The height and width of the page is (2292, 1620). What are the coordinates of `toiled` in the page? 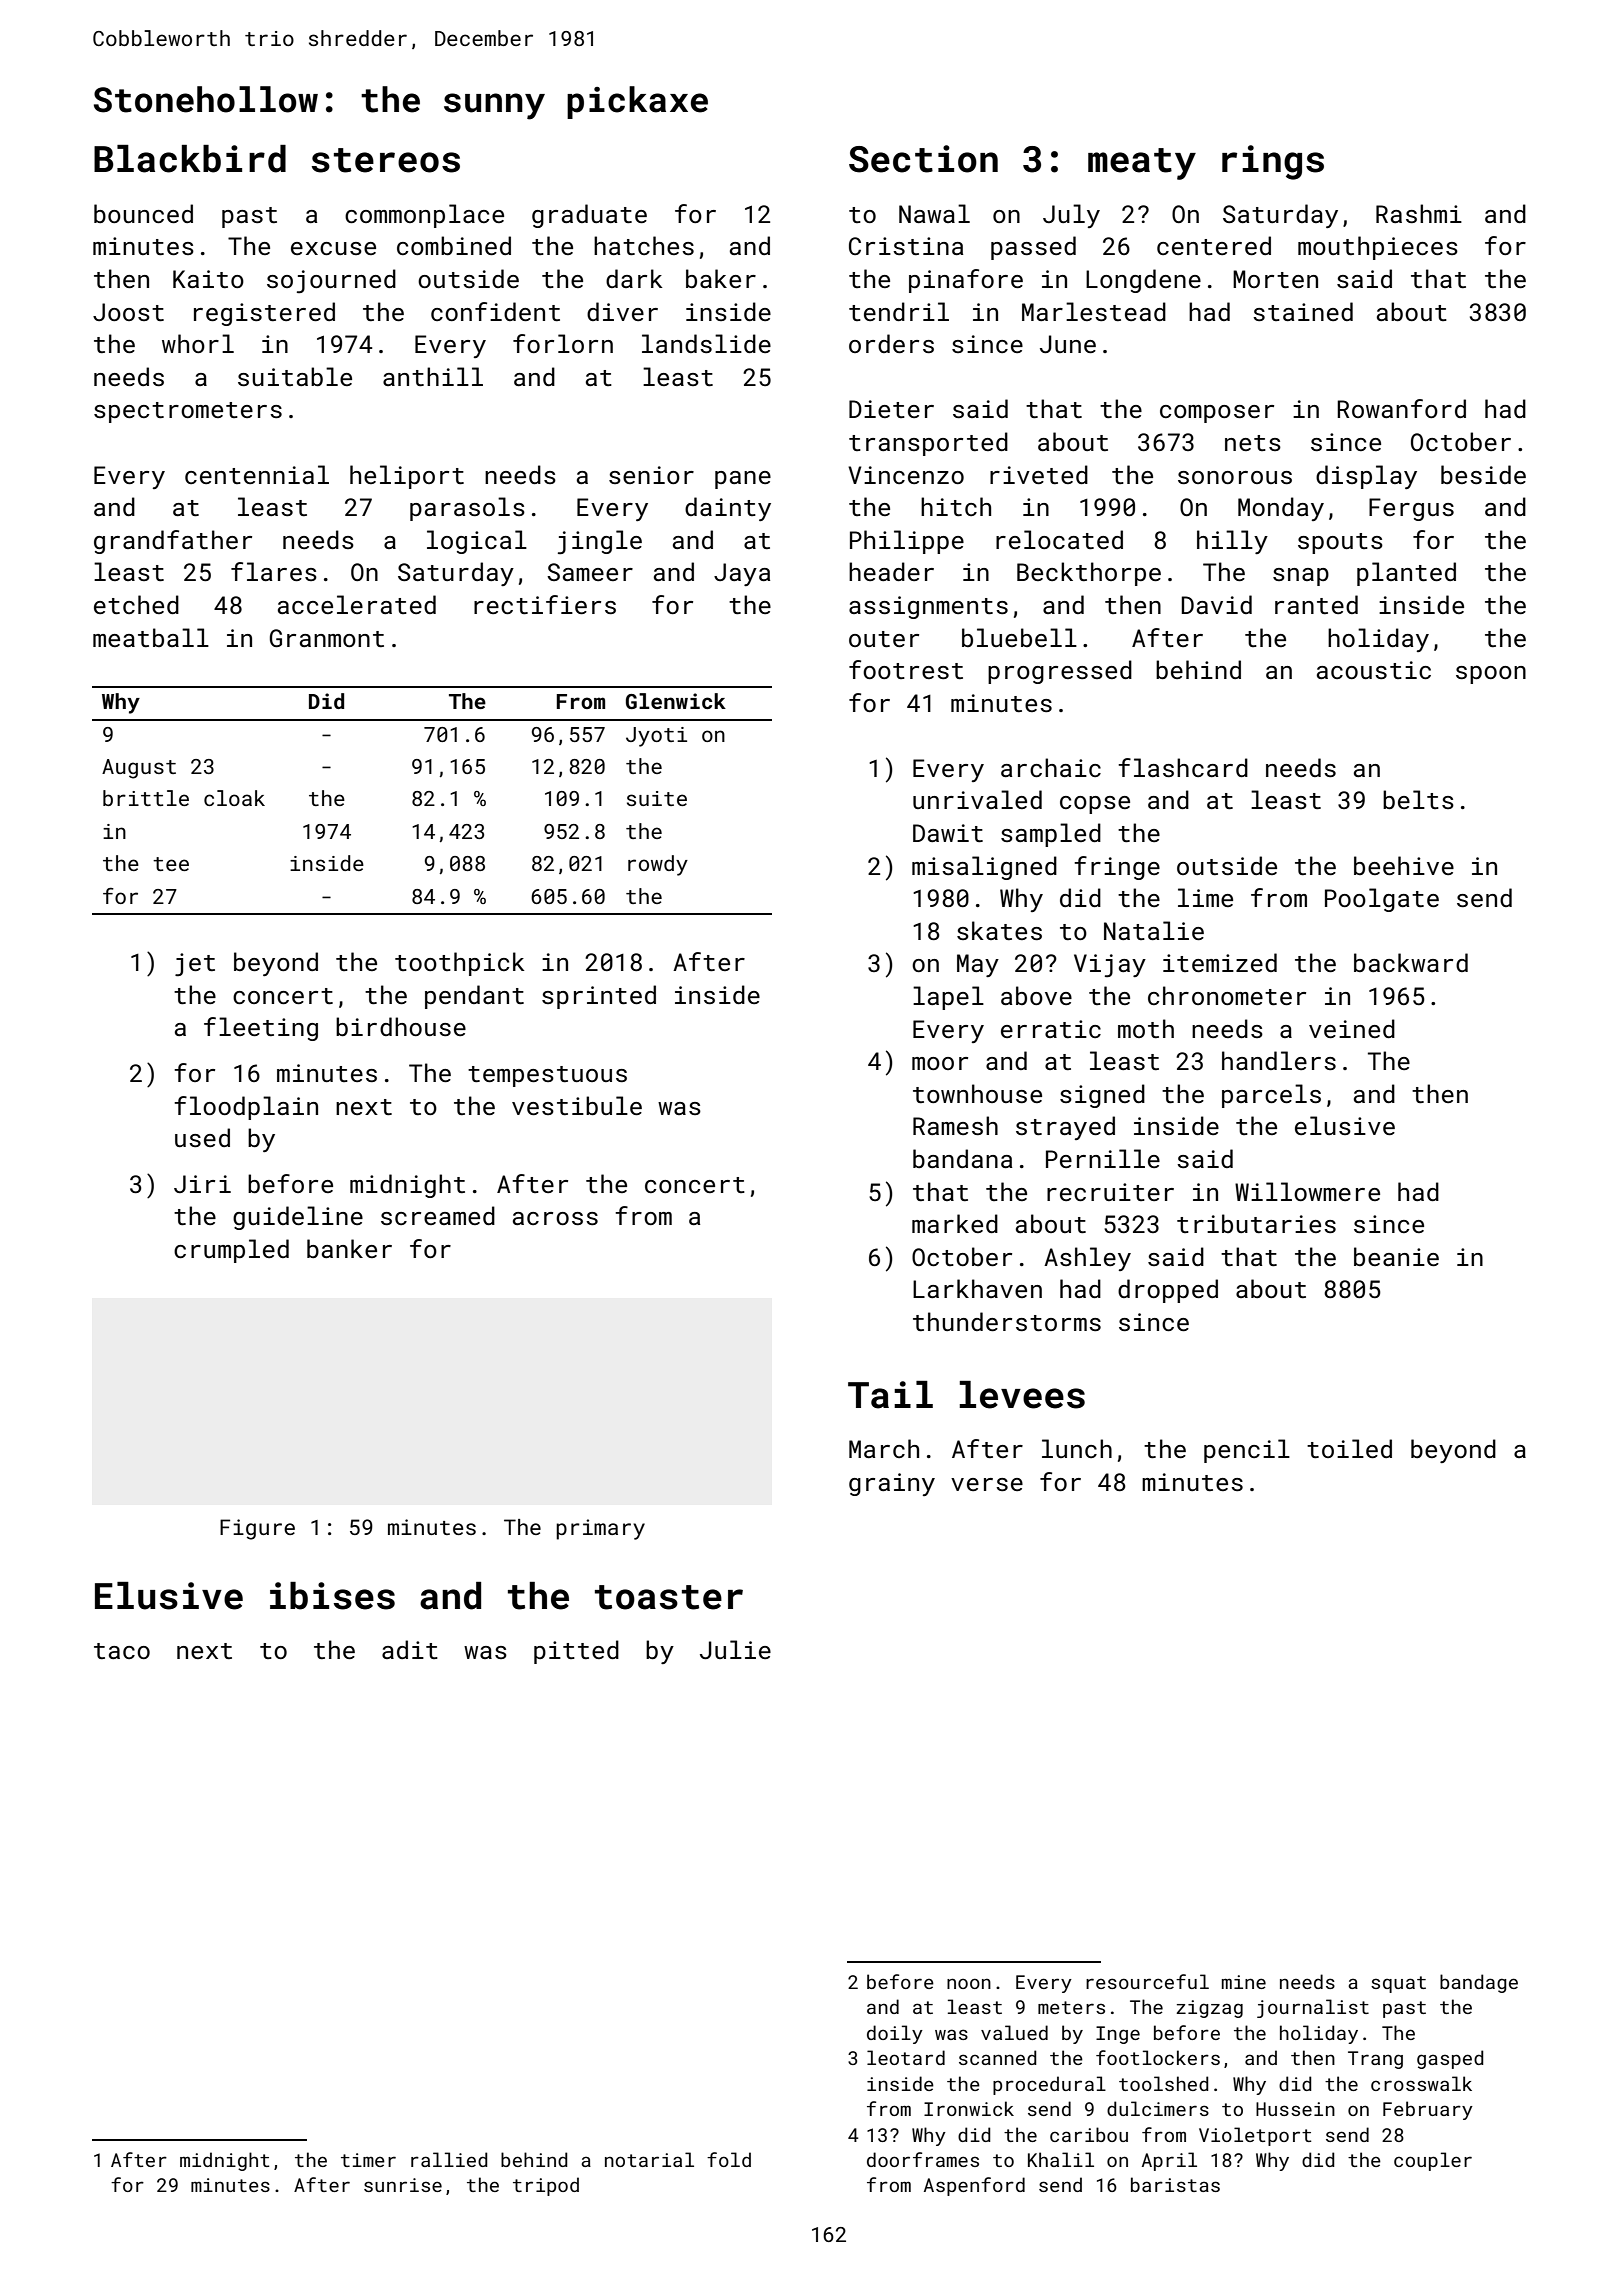 It's located at (1349, 1448).
